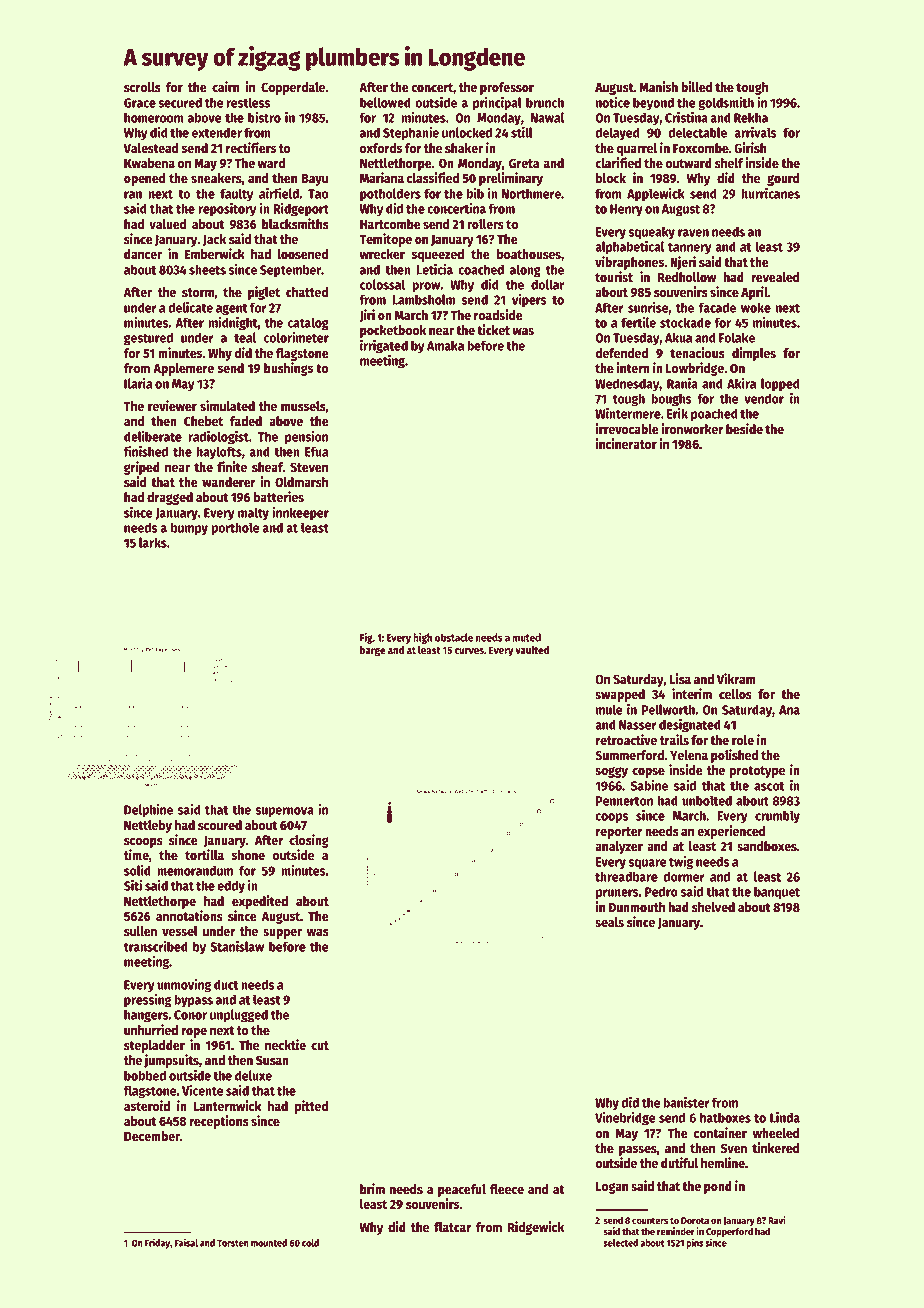 The image size is (924, 1308). What do you see at coordinates (536, 1228) in the screenshot?
I see `Ridgewick` at bounding box center [536, 1228].
